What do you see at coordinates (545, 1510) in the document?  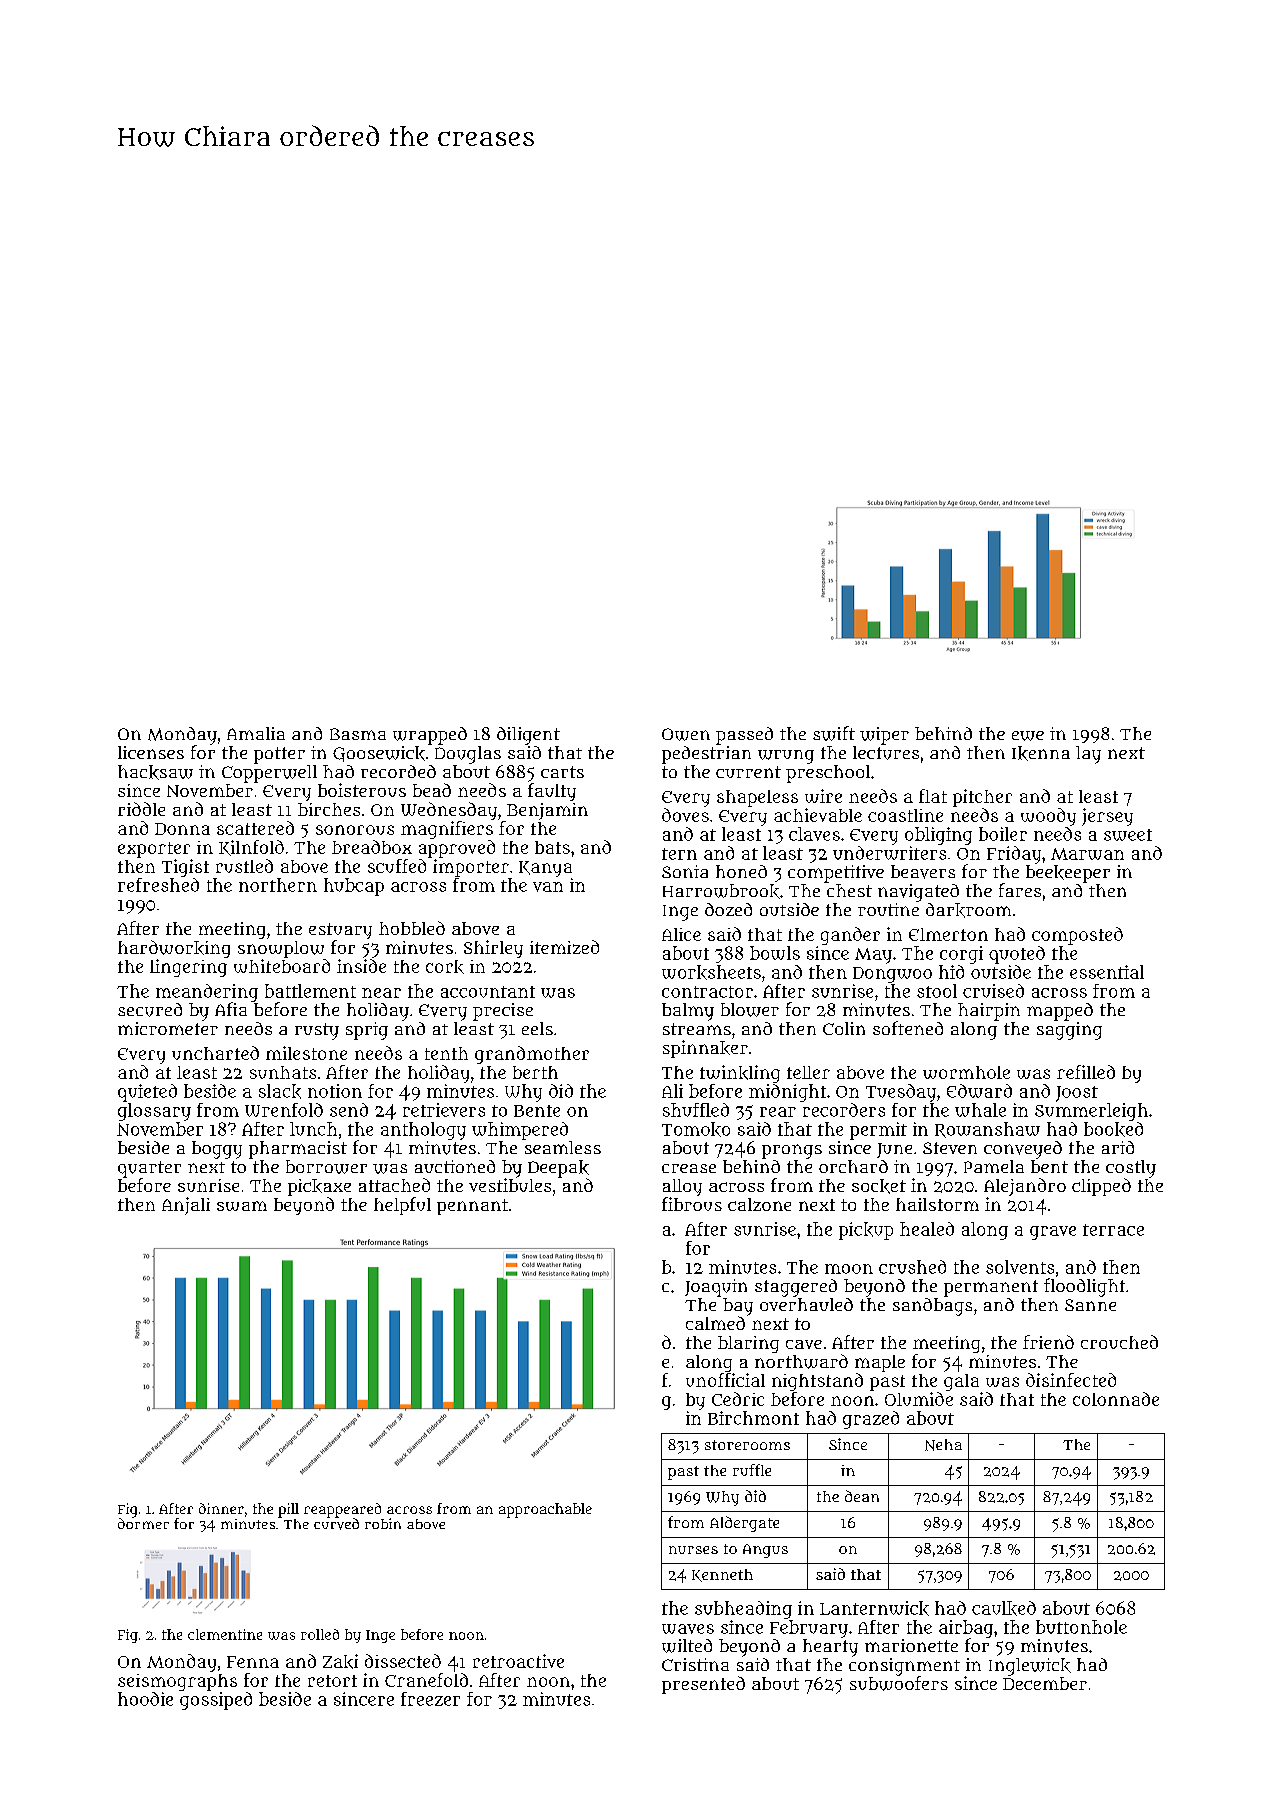 I see `approachable` at bounding box center [545, 1510].
